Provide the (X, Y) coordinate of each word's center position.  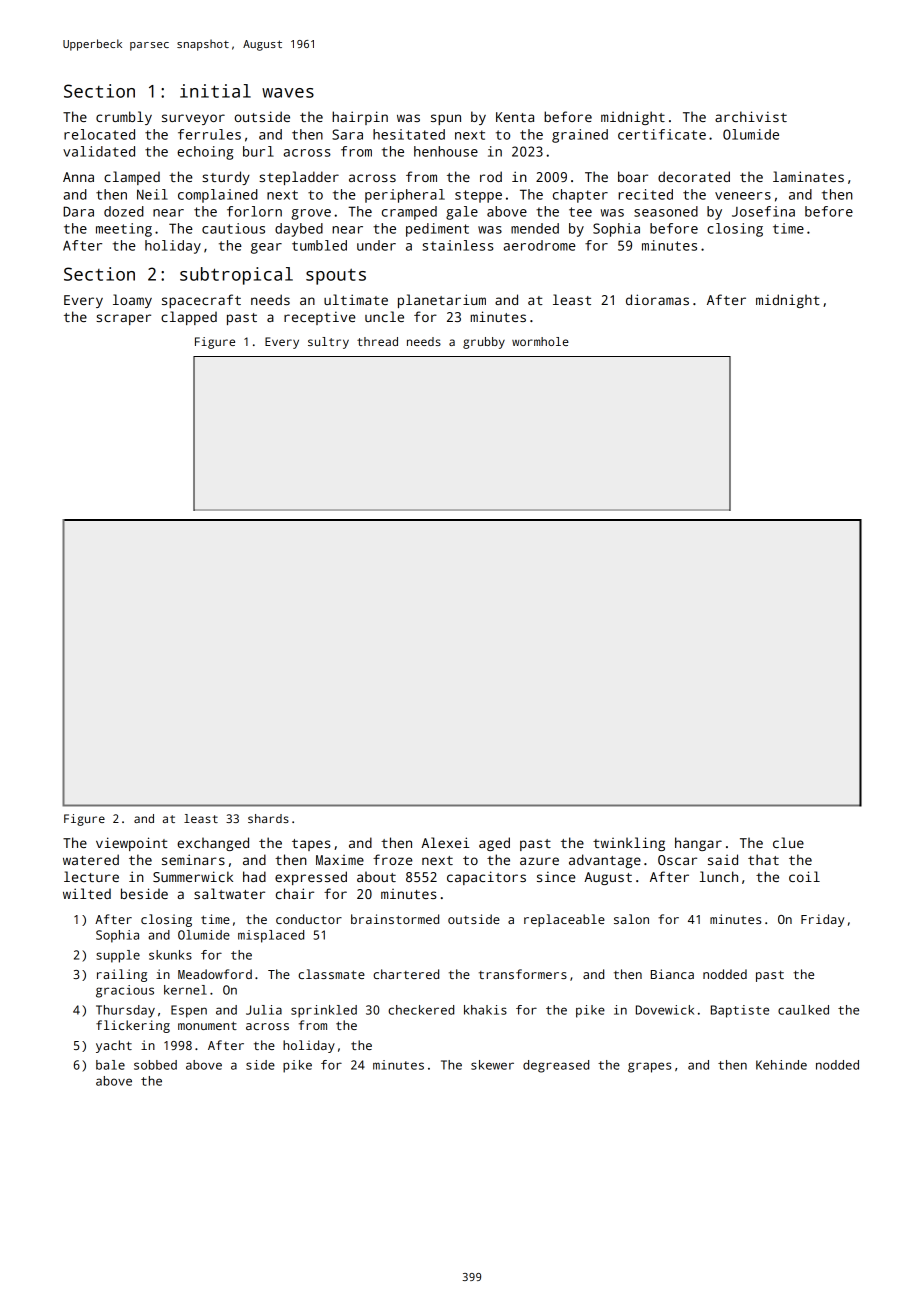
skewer (492, 1065)
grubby (484, 343)
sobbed (155, 1065)
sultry (328, 343)
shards (268, 818)
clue (788, 842)
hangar (698, 844)
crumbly (124, 118)
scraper (123, 319)
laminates (808, 176)
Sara (347, 134)
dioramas (657, 299)
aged (494, 844)
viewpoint (132, 844)
